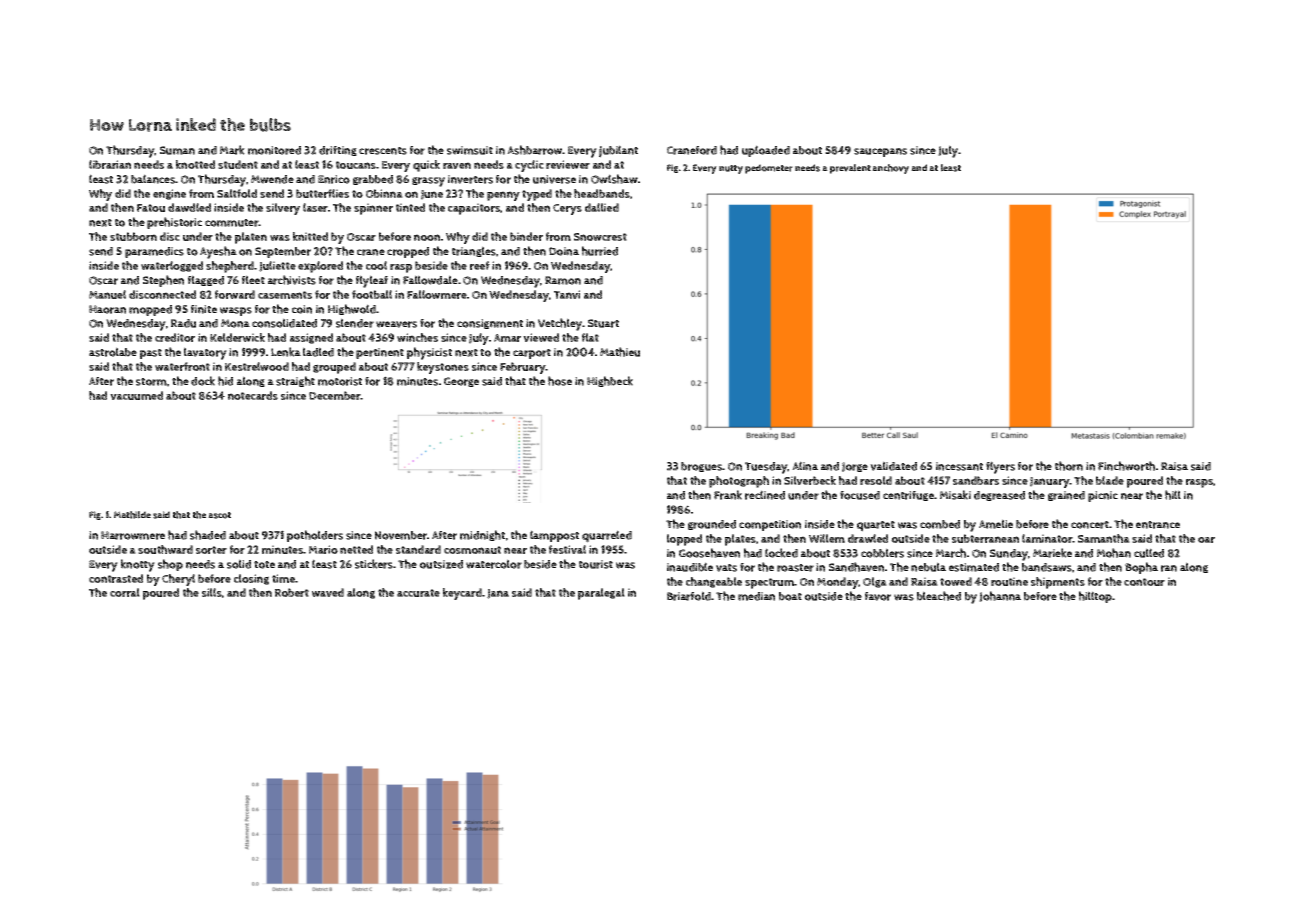 The image size is (1308, 924). Describe the element at coordinates (153, 179) in the page. I see `balances` at that location.
